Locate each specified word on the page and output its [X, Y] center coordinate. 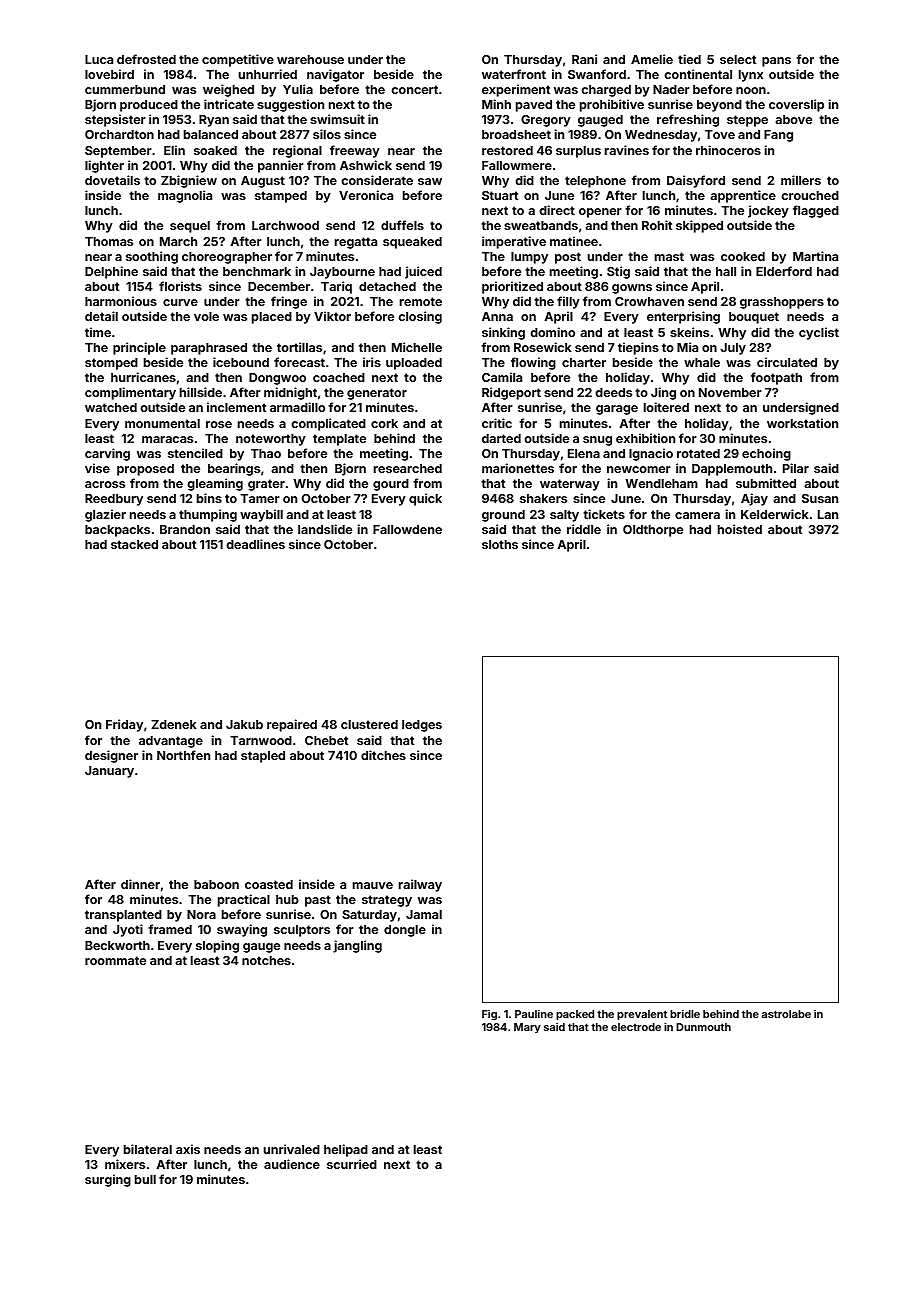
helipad [346, 1150]
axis [188, 1149]
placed [272, 318]
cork [384, 423]
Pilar [796, 468]
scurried [352, 1164]
